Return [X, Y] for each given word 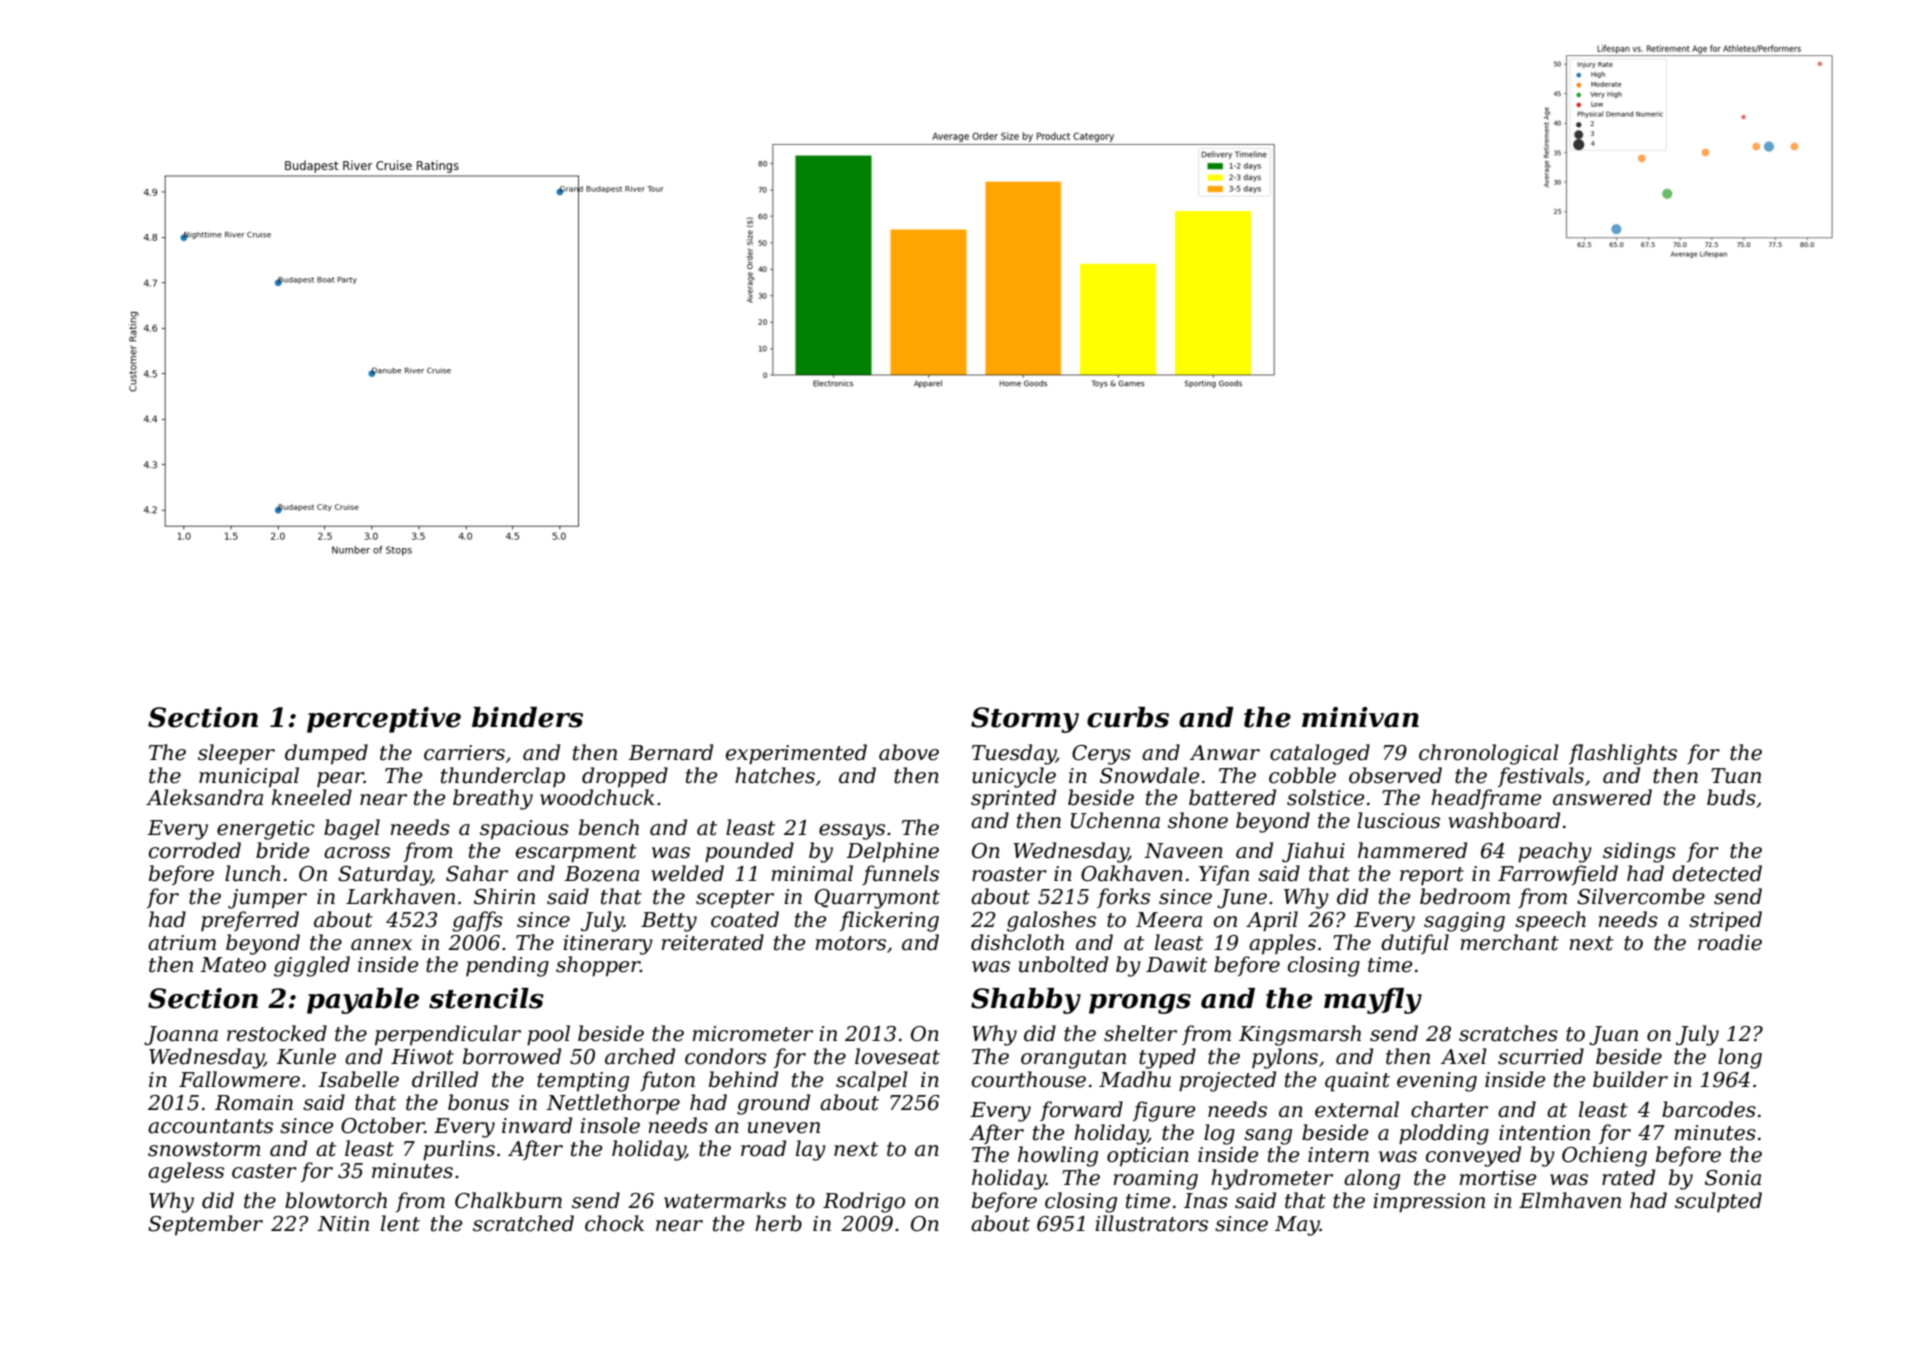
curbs [1128, 717]
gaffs [477, 921]
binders [527, 717]
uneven [784, 1128]
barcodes [1709, 1109]
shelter [1140, 1033]
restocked [277, 1033]
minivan [1360, 717]
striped [1725, 921]
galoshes [1051, 921]
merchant [1510, 942]
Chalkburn [508, 1200]
